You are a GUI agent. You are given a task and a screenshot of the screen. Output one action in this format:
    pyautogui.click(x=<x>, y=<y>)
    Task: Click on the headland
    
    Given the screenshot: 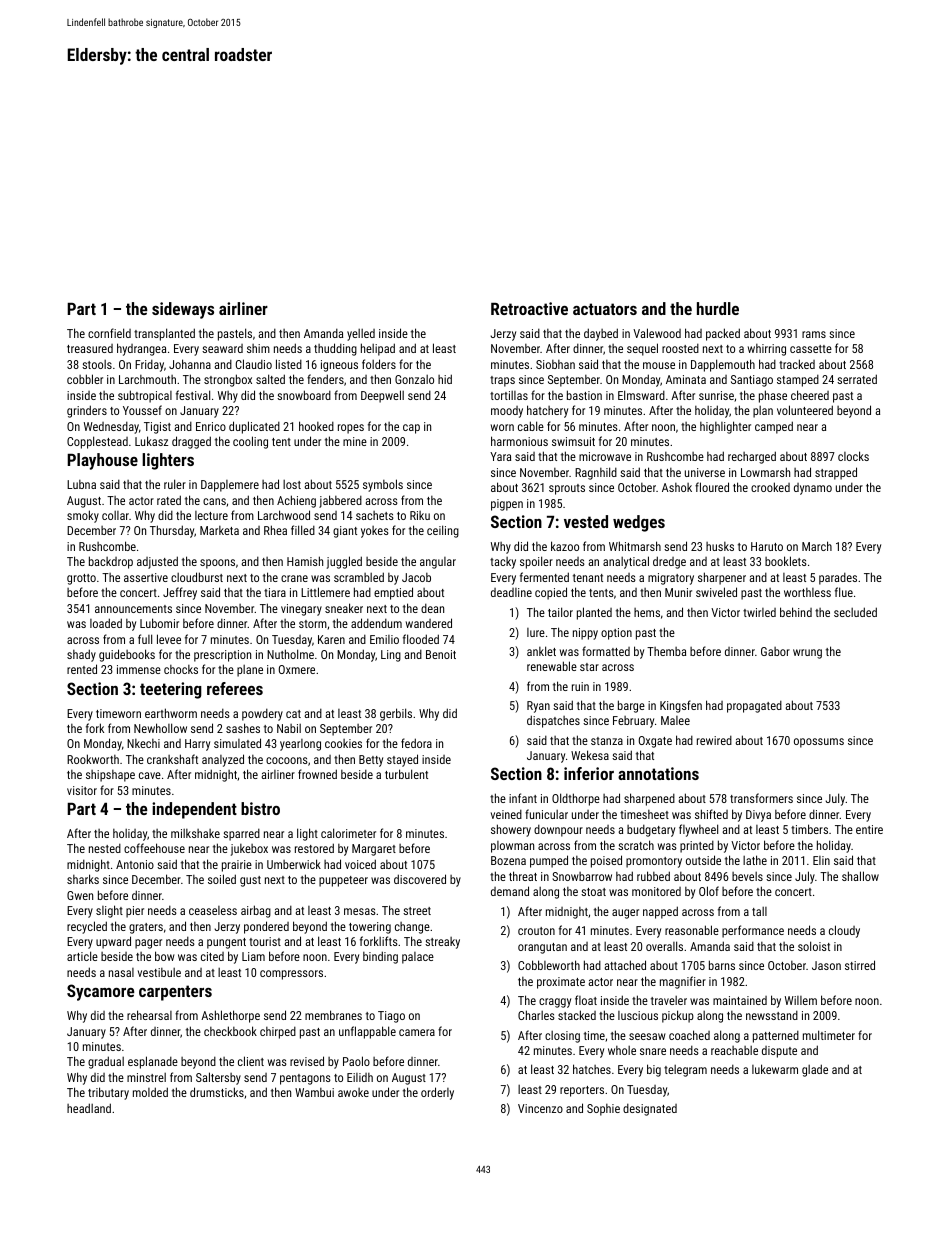 What is the action you would take?
    pyautogui.click(x=89, y=1108)
